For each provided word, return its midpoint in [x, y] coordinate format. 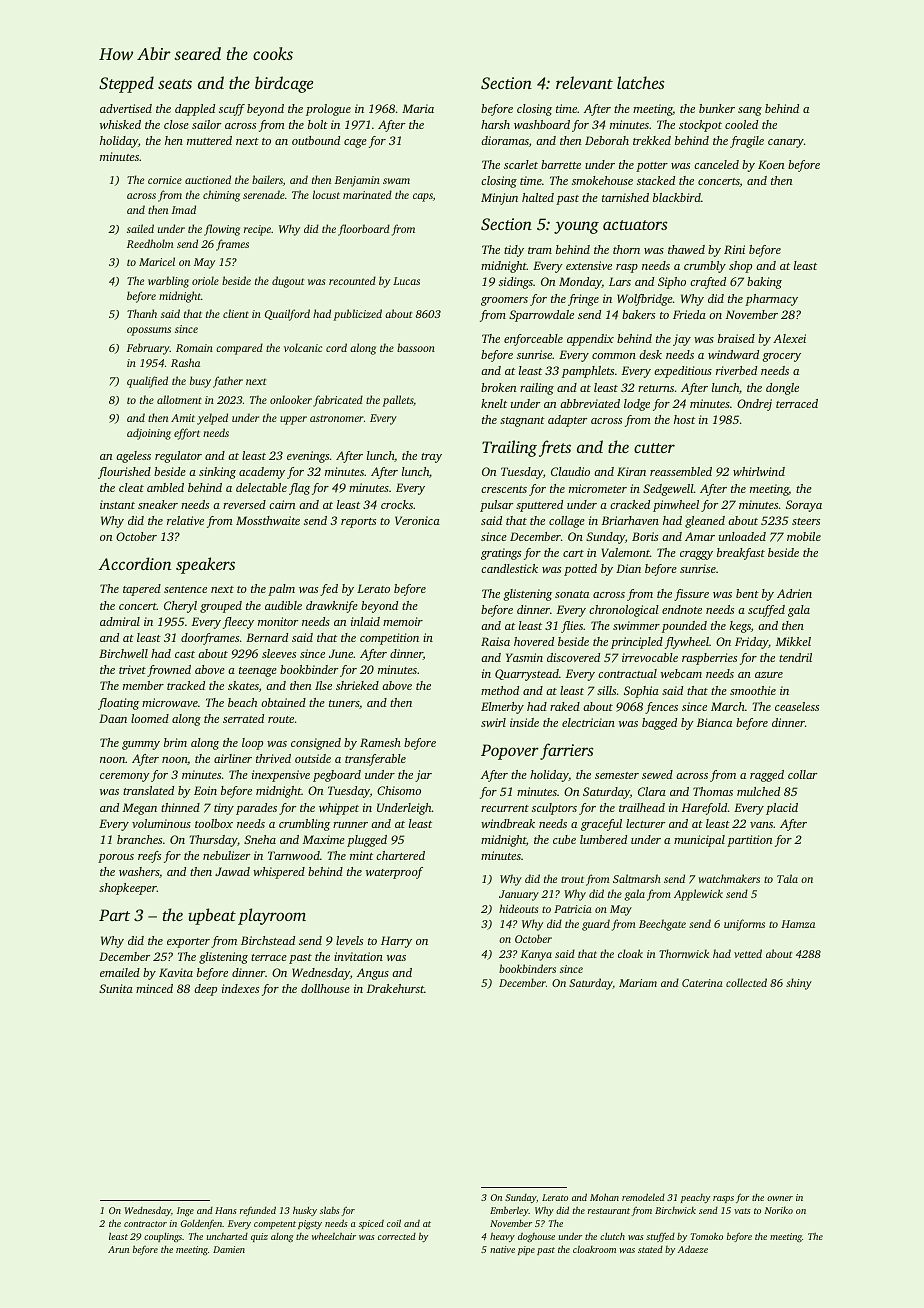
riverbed [736, 370]
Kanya [536, 955]
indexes [240, 988]
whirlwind [759, 471]
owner [780, 1198]
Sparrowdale [541, 316]
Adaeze [693, 1249]
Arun [118, 1249]
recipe [257, 230]
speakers [205, 565]
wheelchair [334, 1236]
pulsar [496, 506]
